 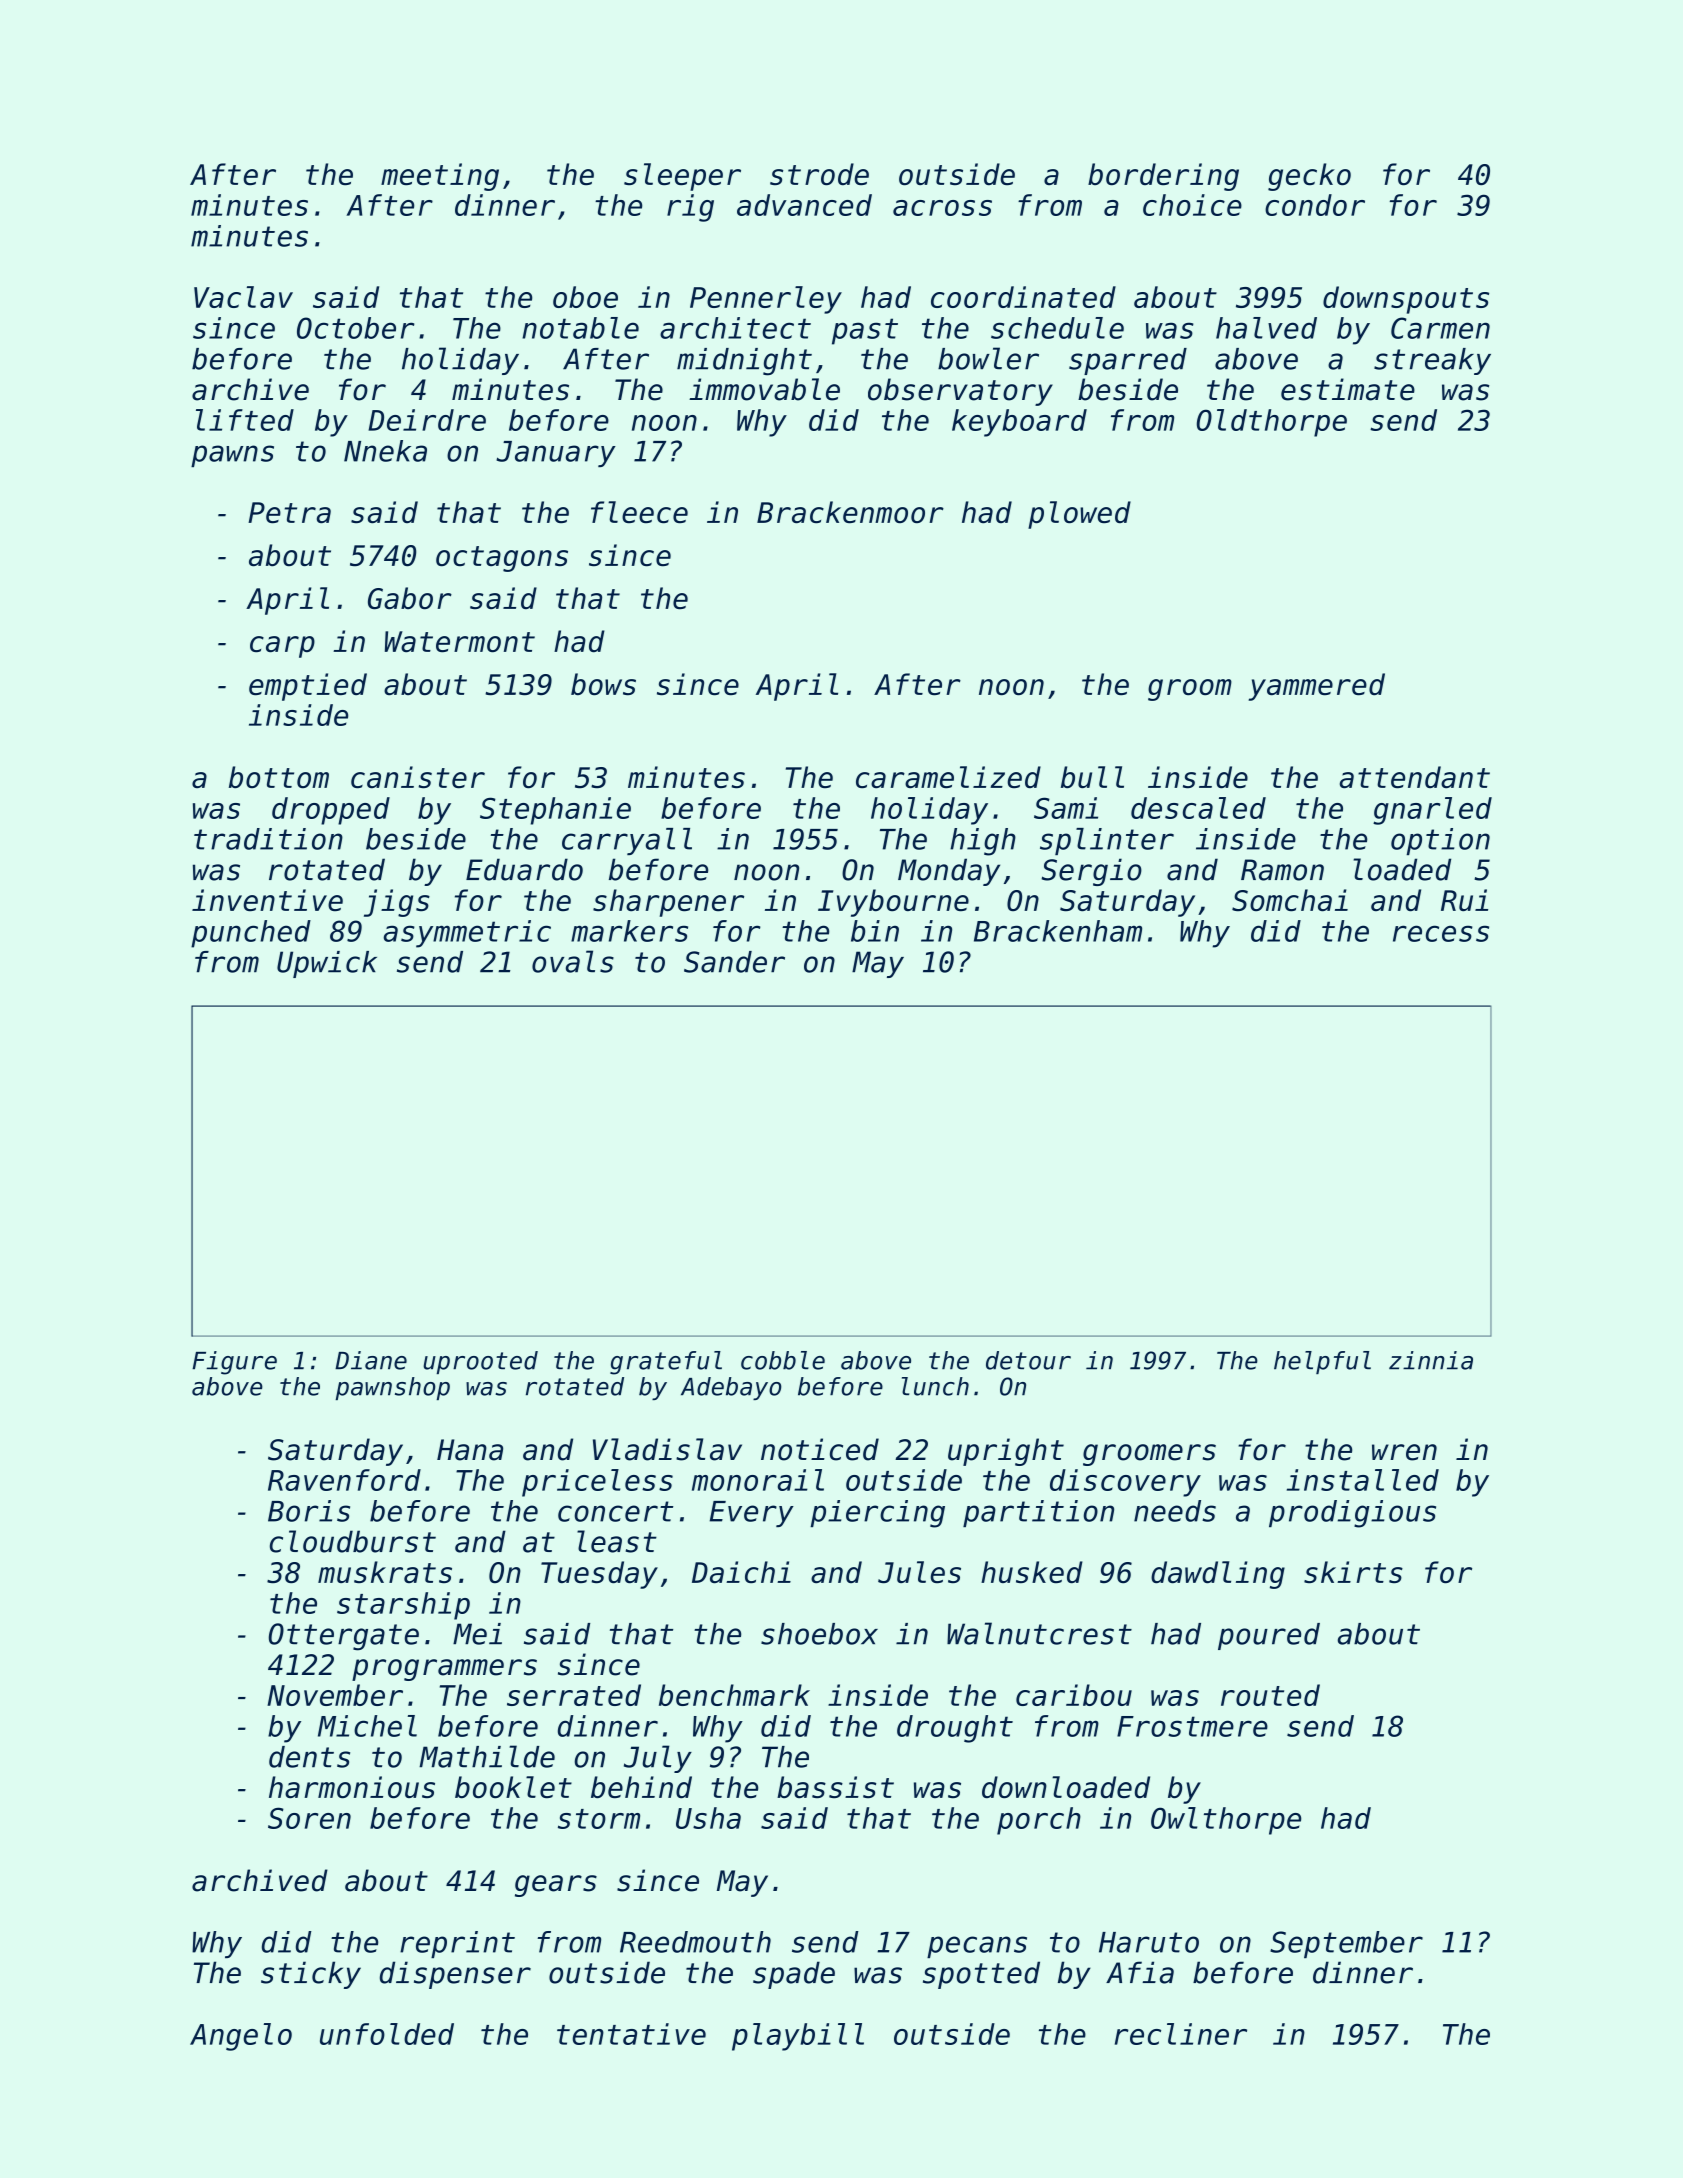 What do you see at coordinates (893, 903) in the screenshot?
I see `Ivybourne` at bounding box center [893, 903].
